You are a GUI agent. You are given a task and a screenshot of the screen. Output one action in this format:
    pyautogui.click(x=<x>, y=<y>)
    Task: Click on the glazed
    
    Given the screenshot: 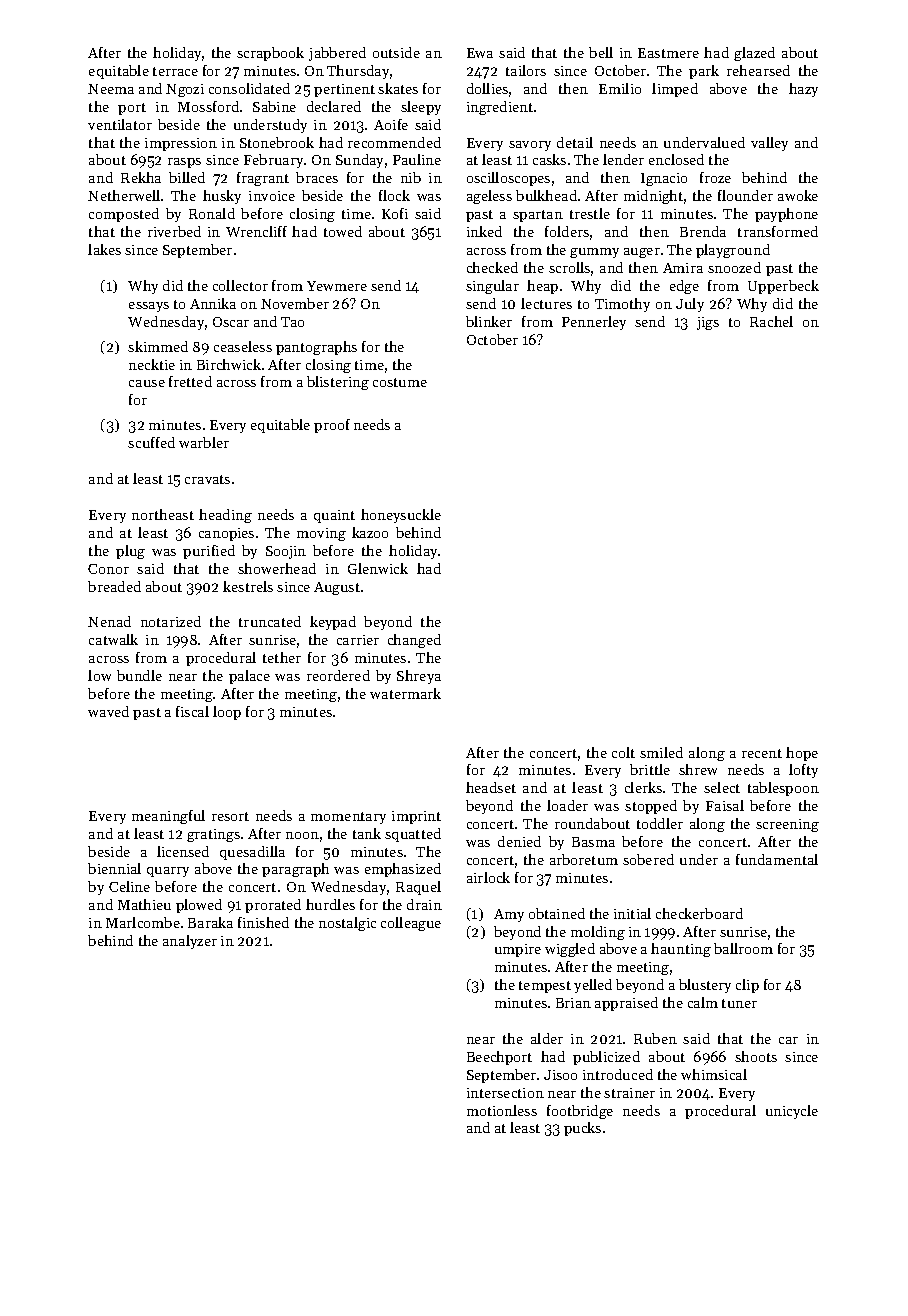 What is the action you would take?
    pyautogui.click(x=754, y=54)
